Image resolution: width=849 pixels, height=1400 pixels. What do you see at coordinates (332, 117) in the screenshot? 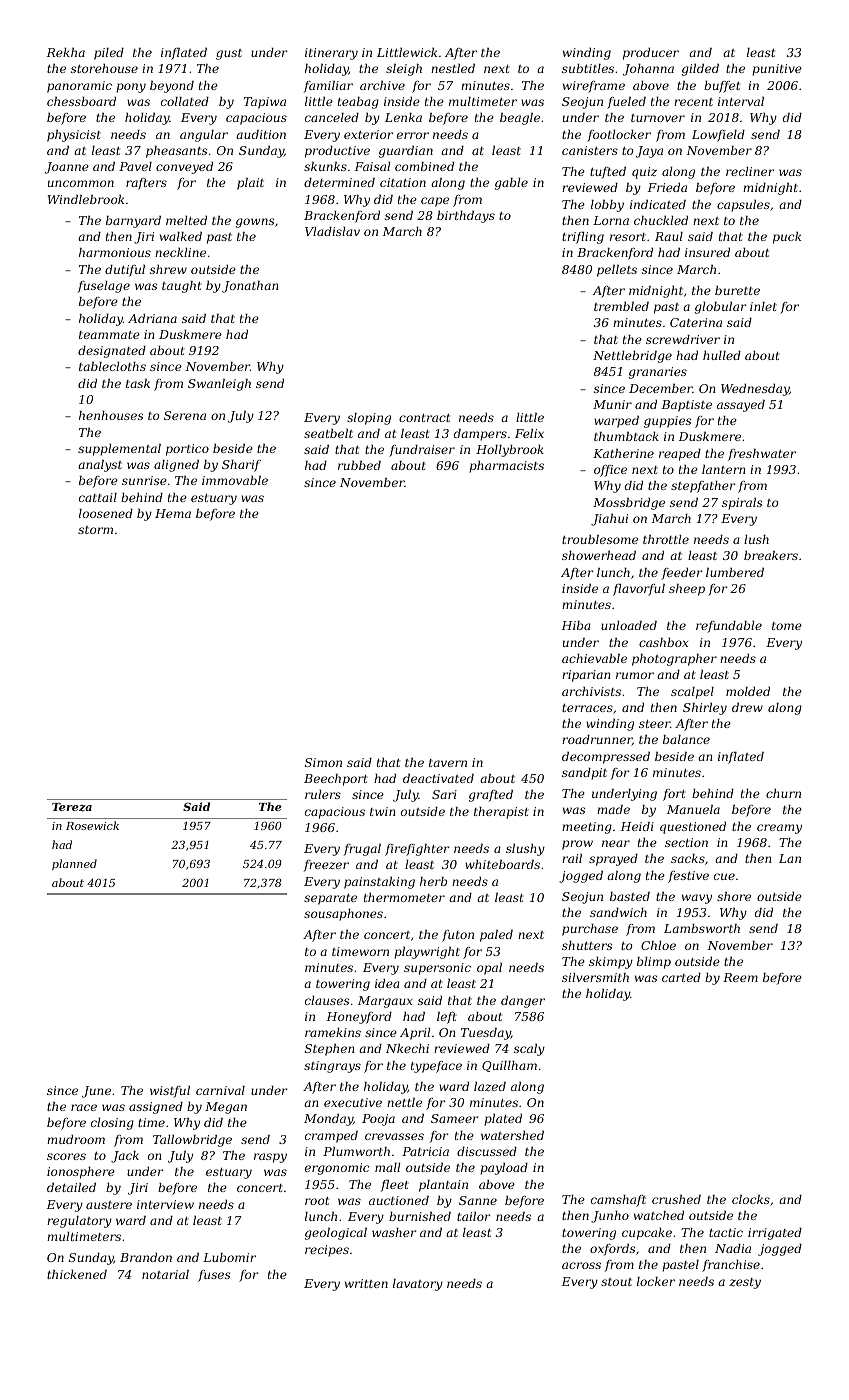
I see `canceled` at bounding box center [332, 117].
